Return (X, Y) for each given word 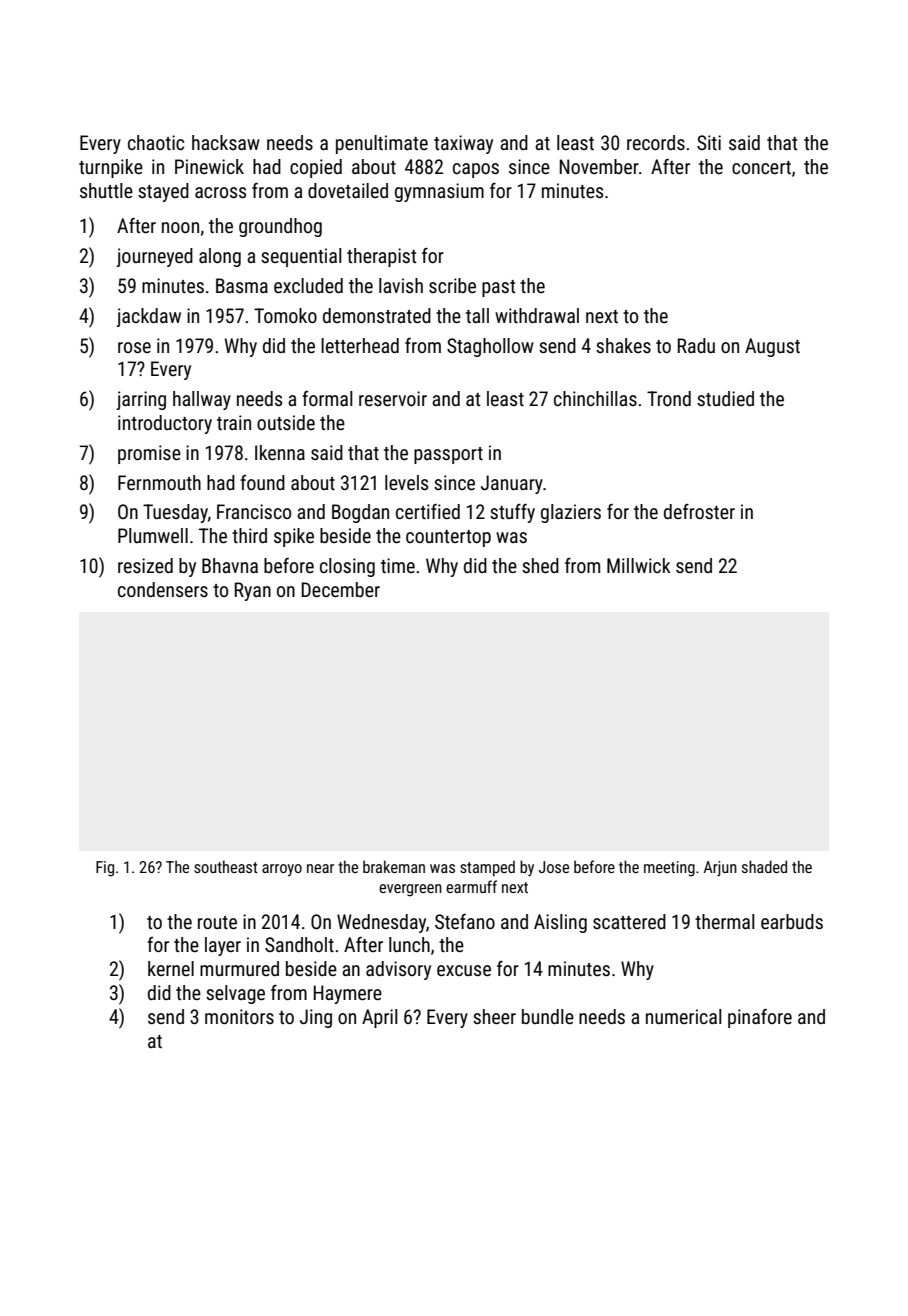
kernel (171, 968)
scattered (629, 921)
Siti (709, 142)
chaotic (156, 142)
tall (477, 315)
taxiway (463, 144)
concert (761, 167)
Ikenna (280, 452)
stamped (487, 869)
